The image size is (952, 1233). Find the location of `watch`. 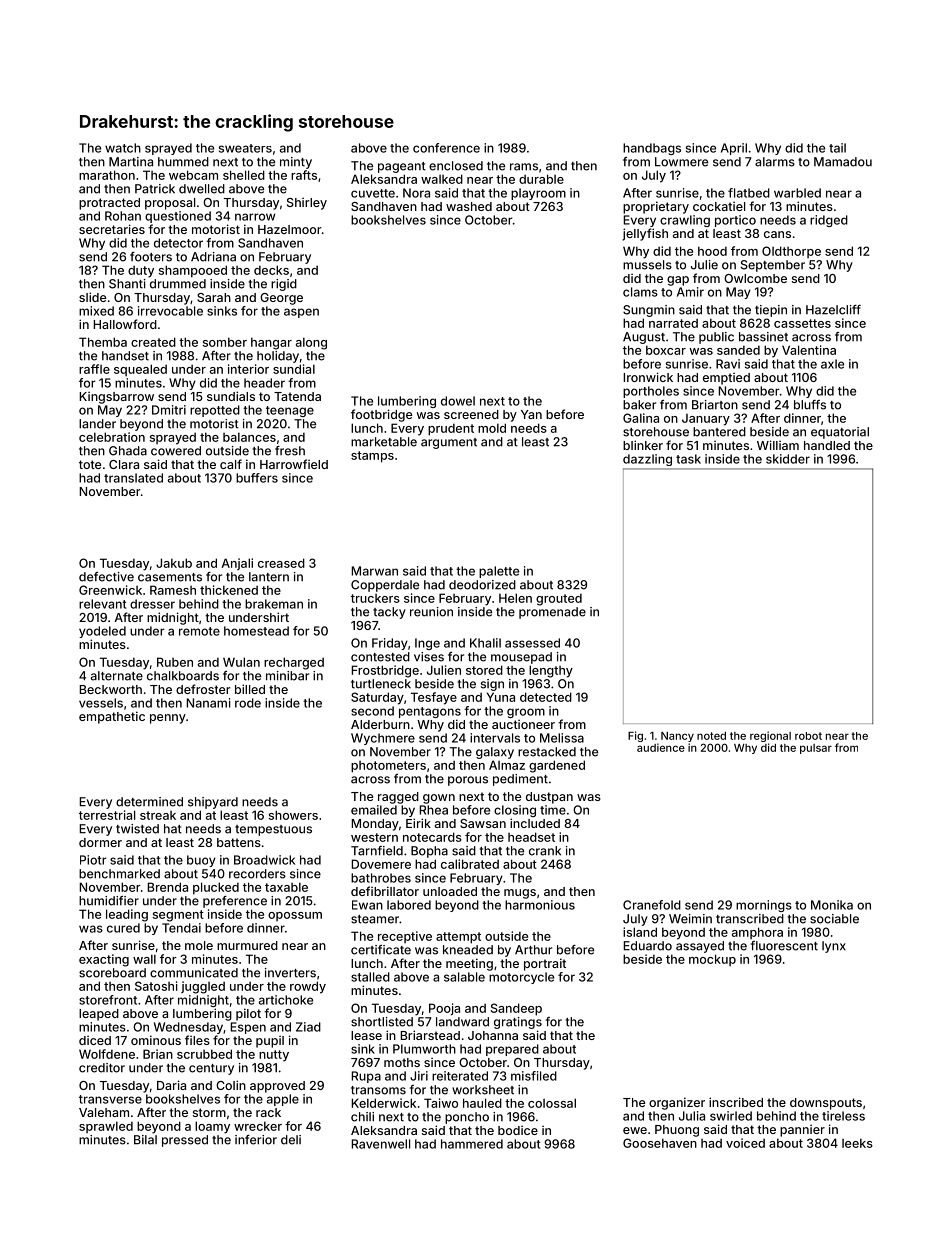

watch is located at coordinates (123, 148).
